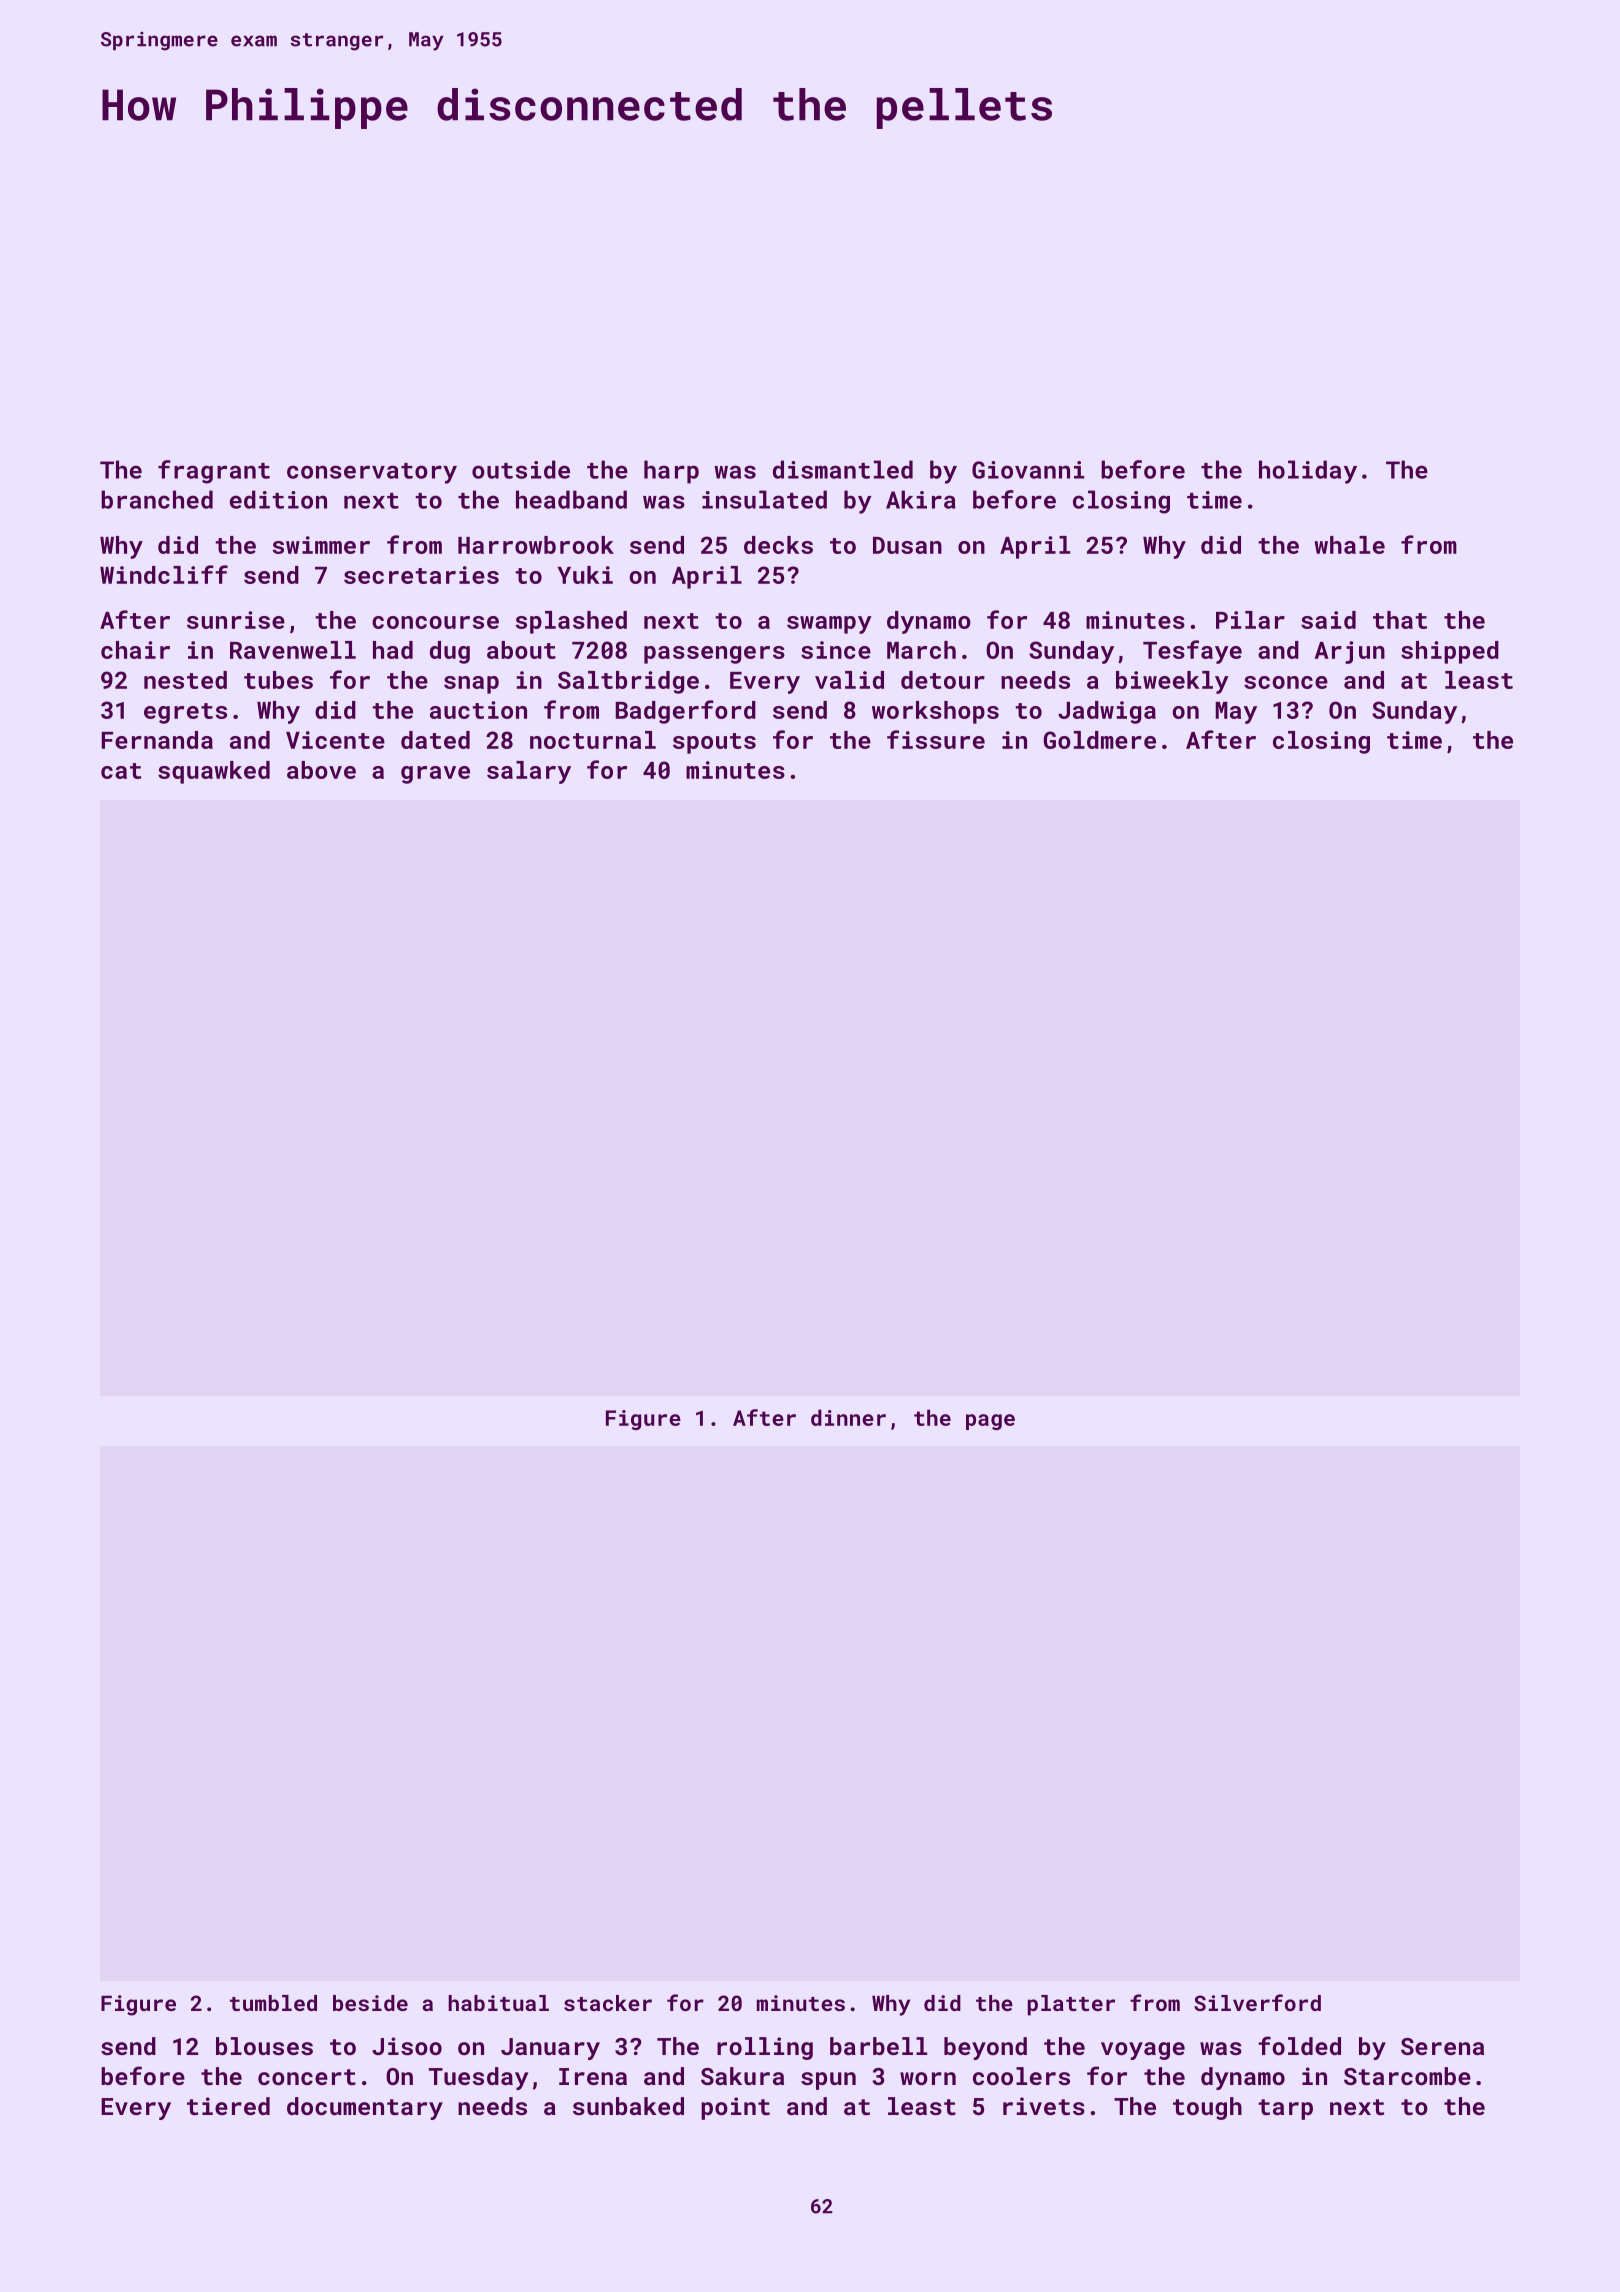 This image has width=1620, height=2292. I want to click on harp, so click(671, 472).
